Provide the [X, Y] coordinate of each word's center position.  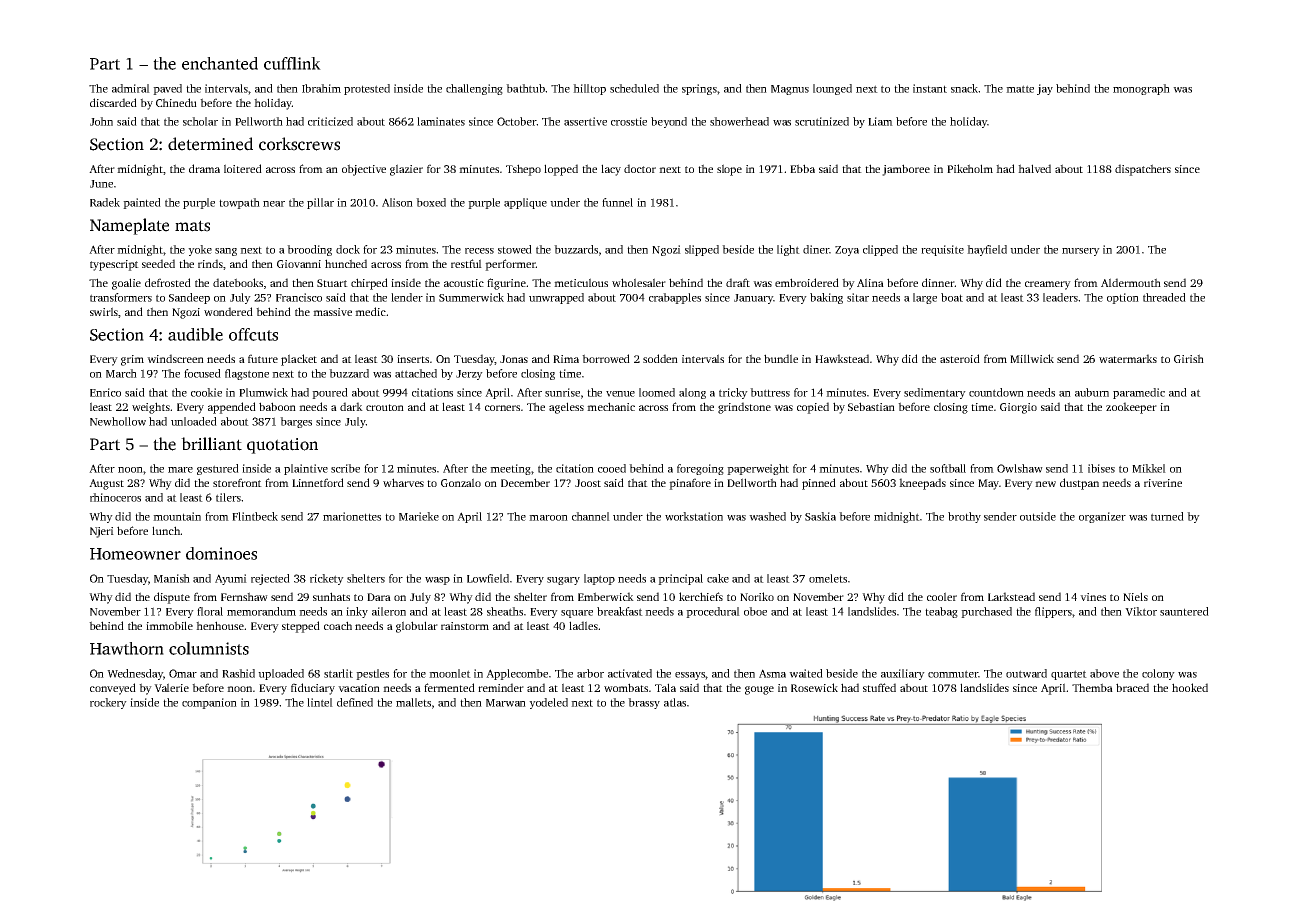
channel [591, 516]
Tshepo [523, 170]
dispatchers [1143, 170]
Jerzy [469, 375]
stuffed [879, 687]
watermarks [1128, 358]
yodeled [548, 703]
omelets [828, 578]
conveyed [113, 689]
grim [132, 360]
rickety [327, 579]
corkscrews [299, 144]
